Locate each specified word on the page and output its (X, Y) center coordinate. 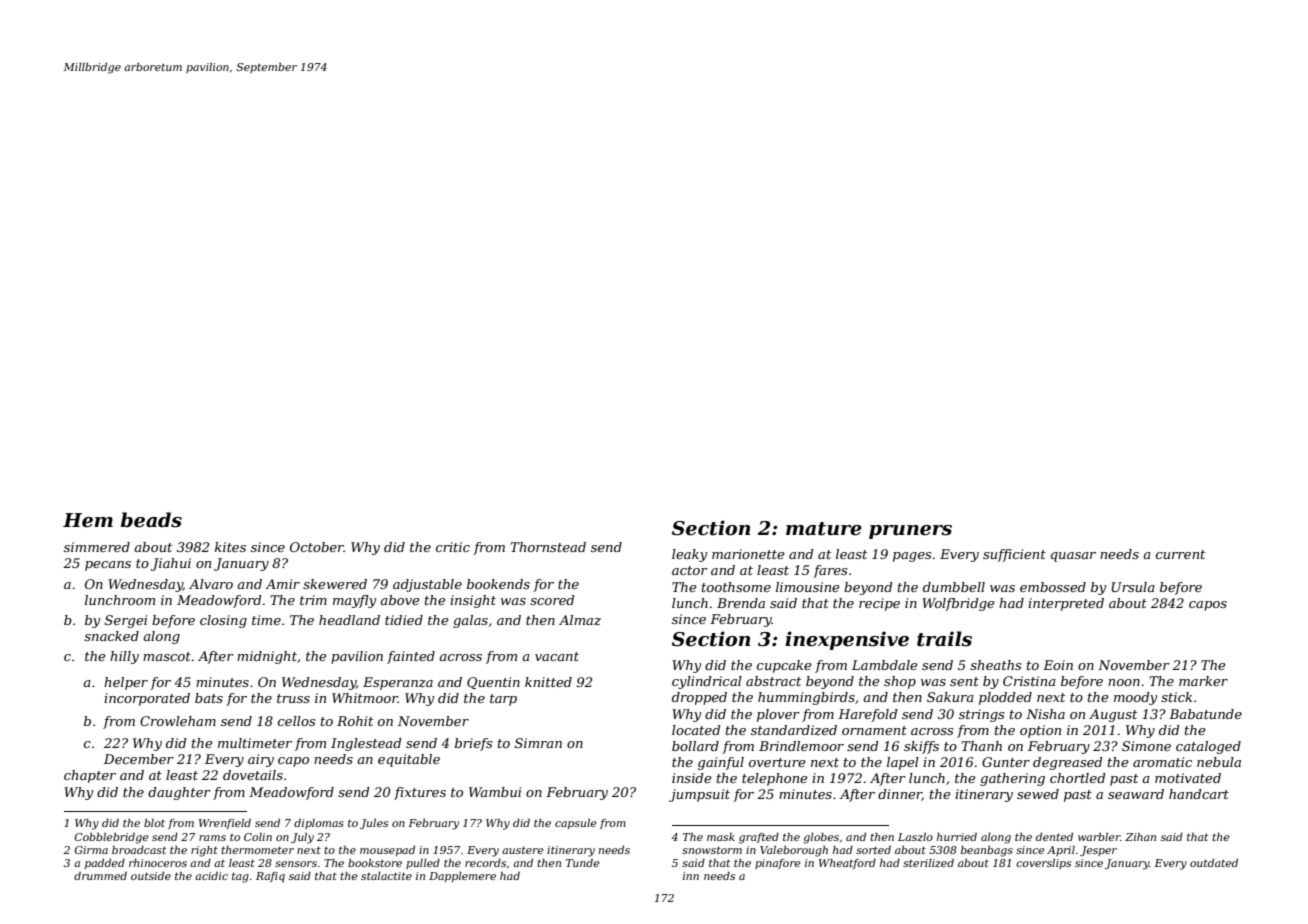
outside (151, 876)
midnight (267, 657)
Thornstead (548, 547)
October (317, 547)
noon (1124, 682)
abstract (773, 681)
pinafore (778, 864)
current (1180, 554)
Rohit (355, 721)
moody (1135, 698)
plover (778, 715)
